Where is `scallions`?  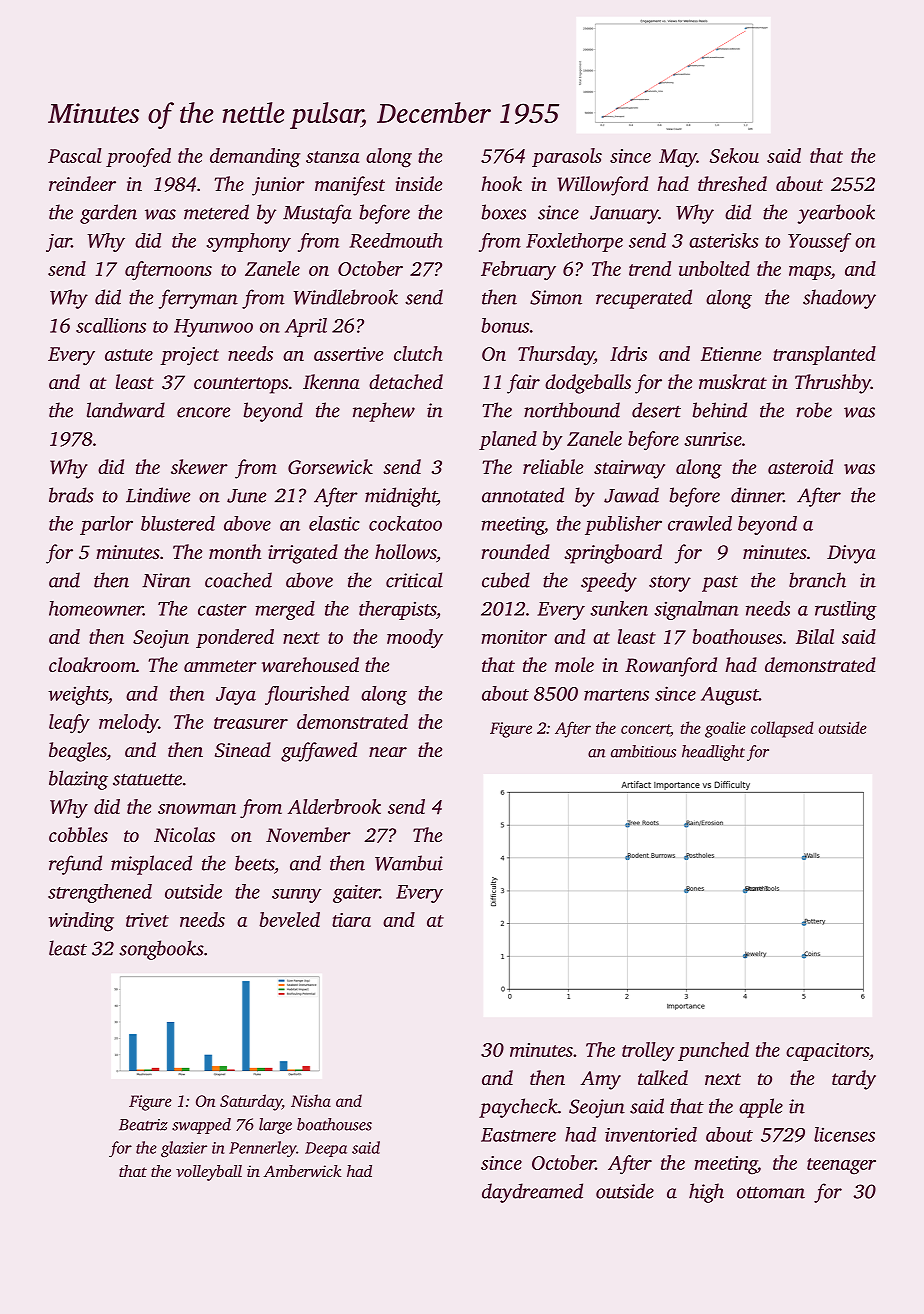
scallions is located at coordinates (111, 325).
